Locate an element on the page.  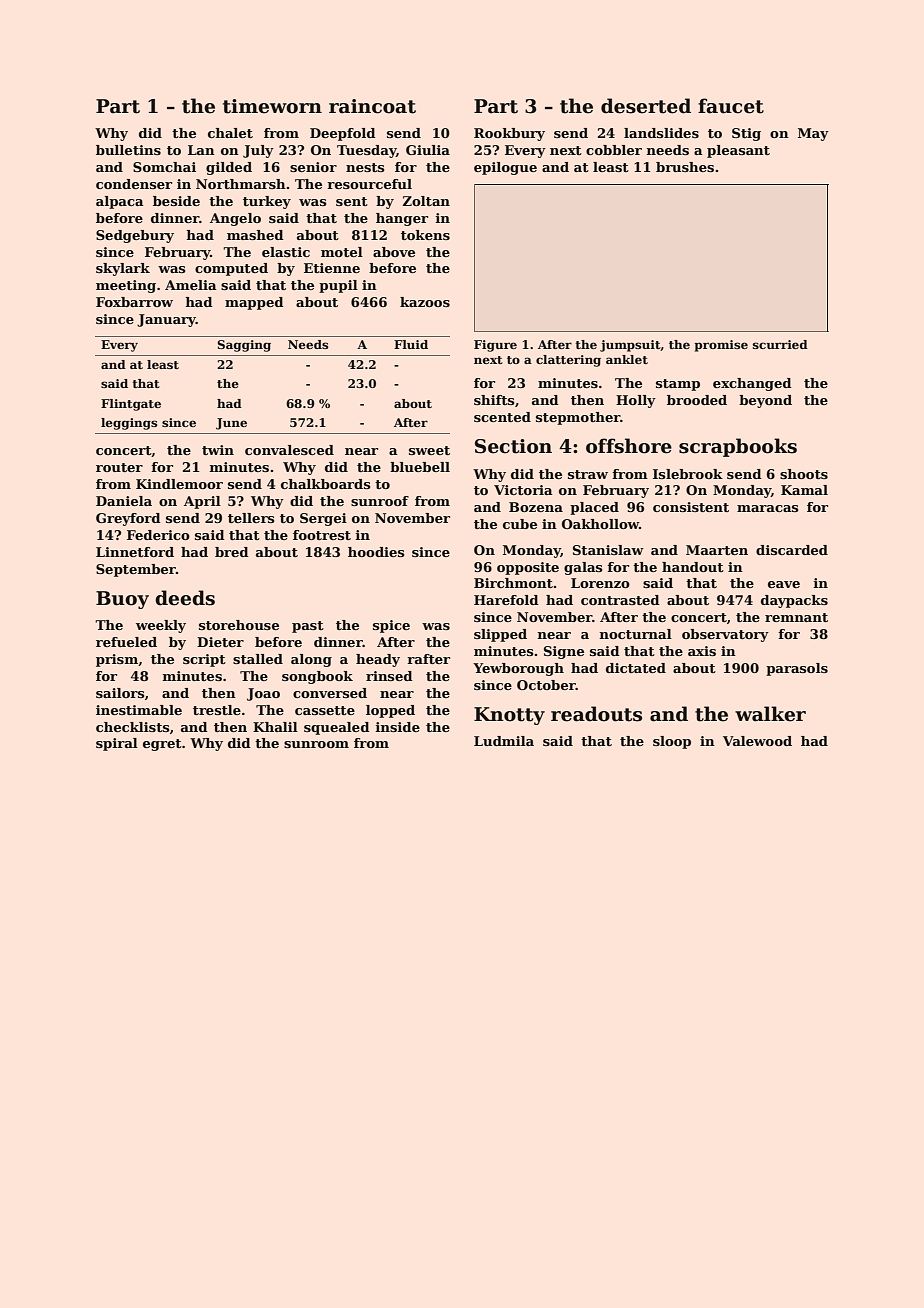
brushes is located at coordinates (685, 167).
